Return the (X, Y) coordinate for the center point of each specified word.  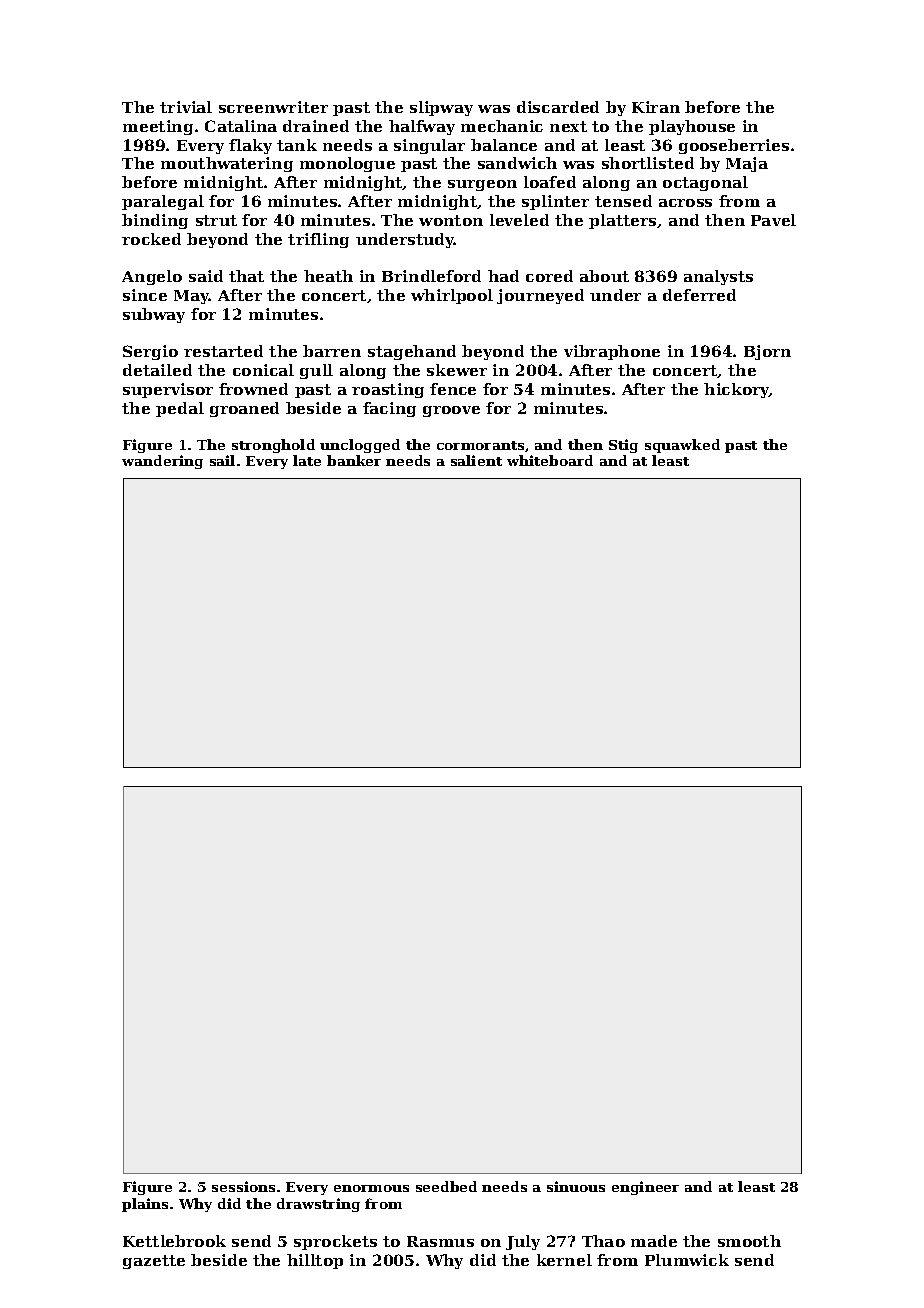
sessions (243, 1186)
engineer (645, 1188)
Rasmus (440, 1241)
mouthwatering (227, 164)
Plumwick (687, 1260)
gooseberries (734, 146)
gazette (154, 1262)
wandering (162, 462)
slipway (441, 108)
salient (476, 460)
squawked (682, 446)
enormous (371, 1188)
